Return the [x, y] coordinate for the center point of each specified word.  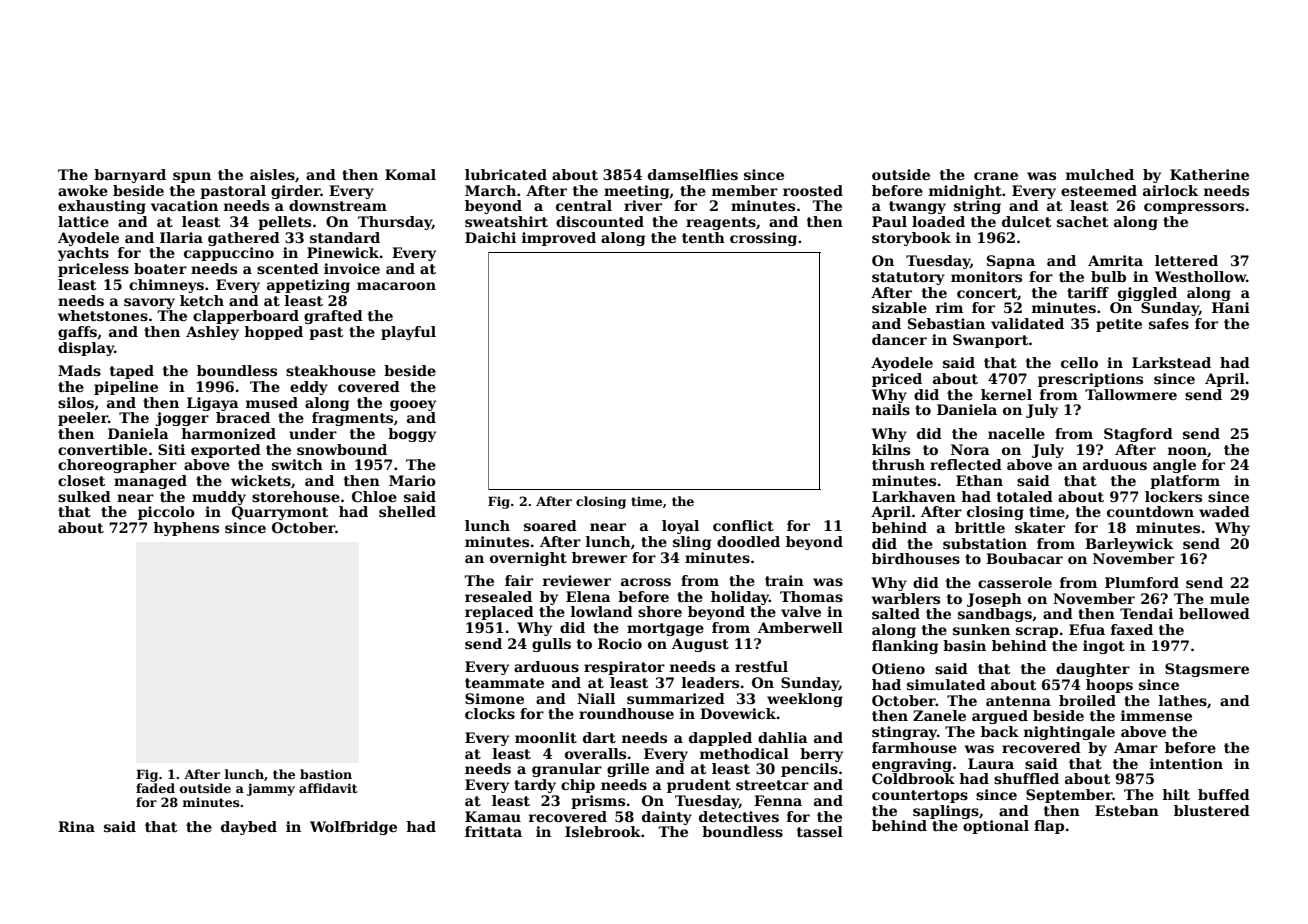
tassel [820, 831]
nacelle [1016, 433]
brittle [980, 527]
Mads [79, 370]
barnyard [130, 176]
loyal [680, 527]
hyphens [186, 529]
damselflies [693, 174]
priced [897, 380]
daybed [249, 828]
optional [996, 827]
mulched [1100, 174]
